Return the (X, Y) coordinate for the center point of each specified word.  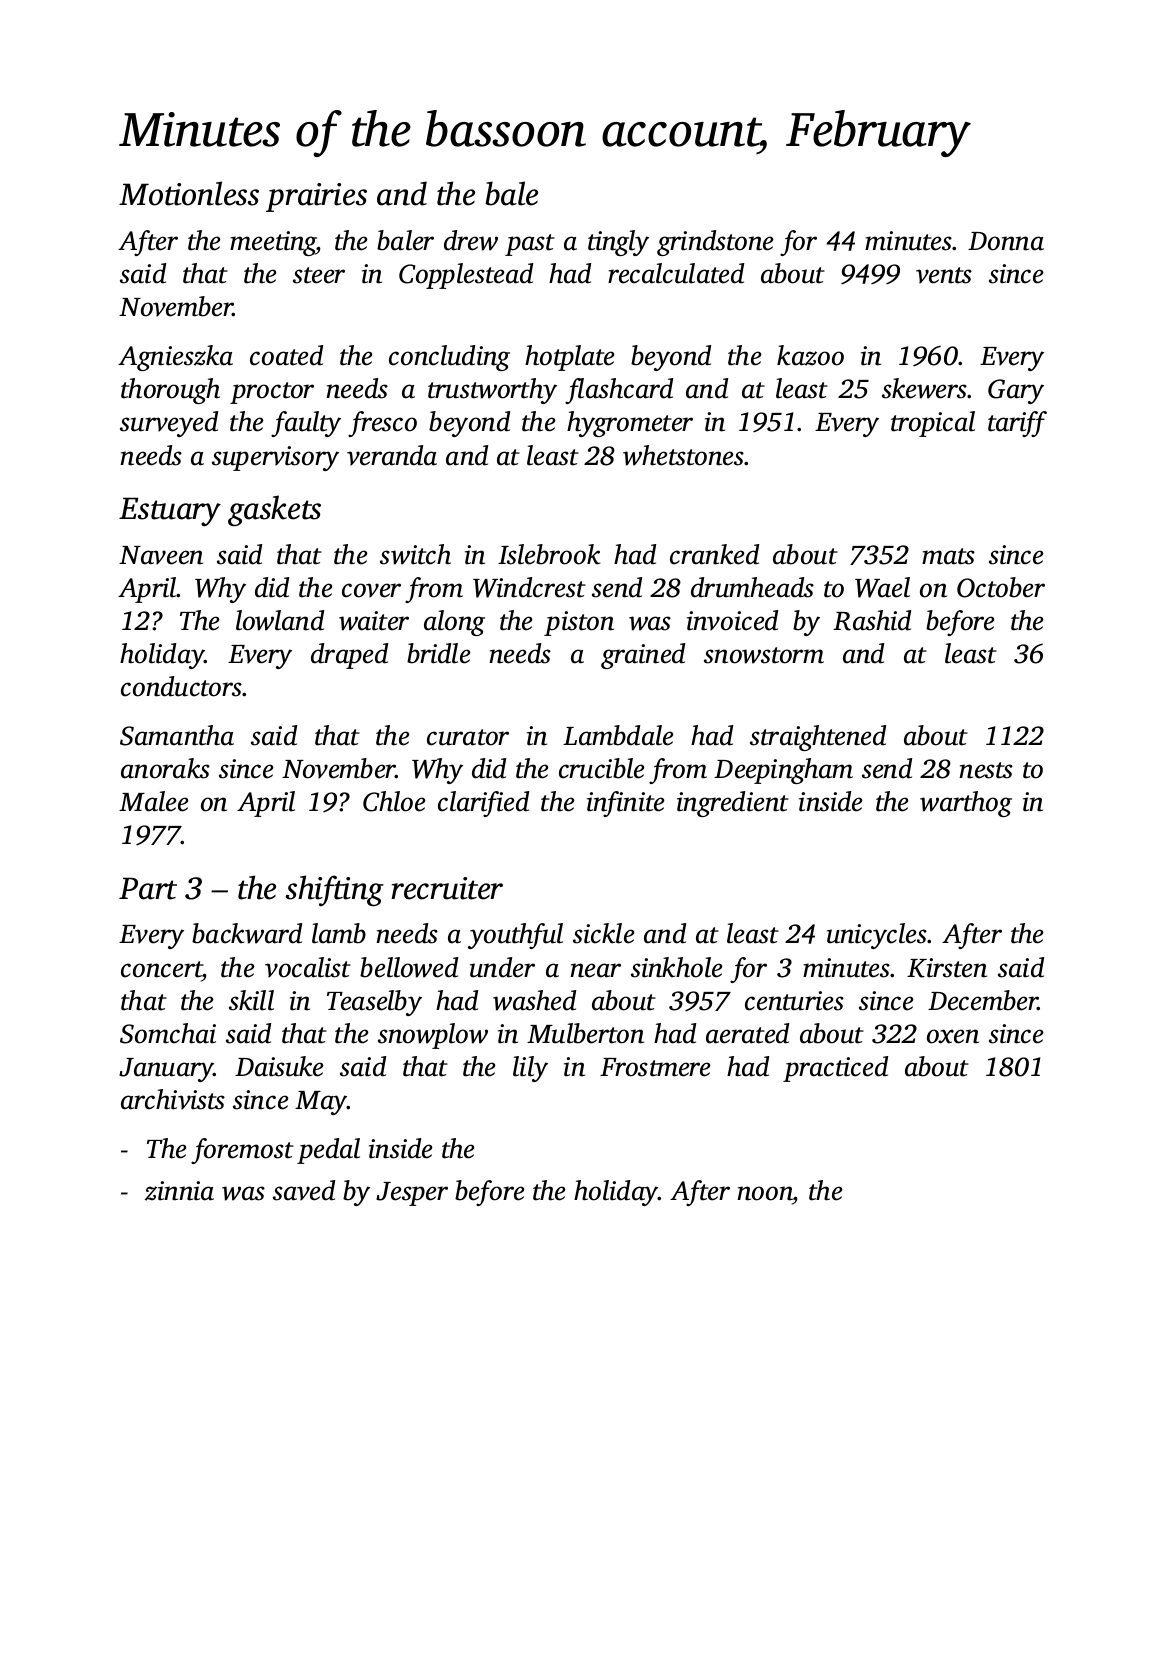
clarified (483, 804)
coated (286, 355)
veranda (392, 455)
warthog (966, 804)
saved (304, 1190)
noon (765, 1193)
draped (349, 656)
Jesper (412, 1194)
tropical (933, 424)
